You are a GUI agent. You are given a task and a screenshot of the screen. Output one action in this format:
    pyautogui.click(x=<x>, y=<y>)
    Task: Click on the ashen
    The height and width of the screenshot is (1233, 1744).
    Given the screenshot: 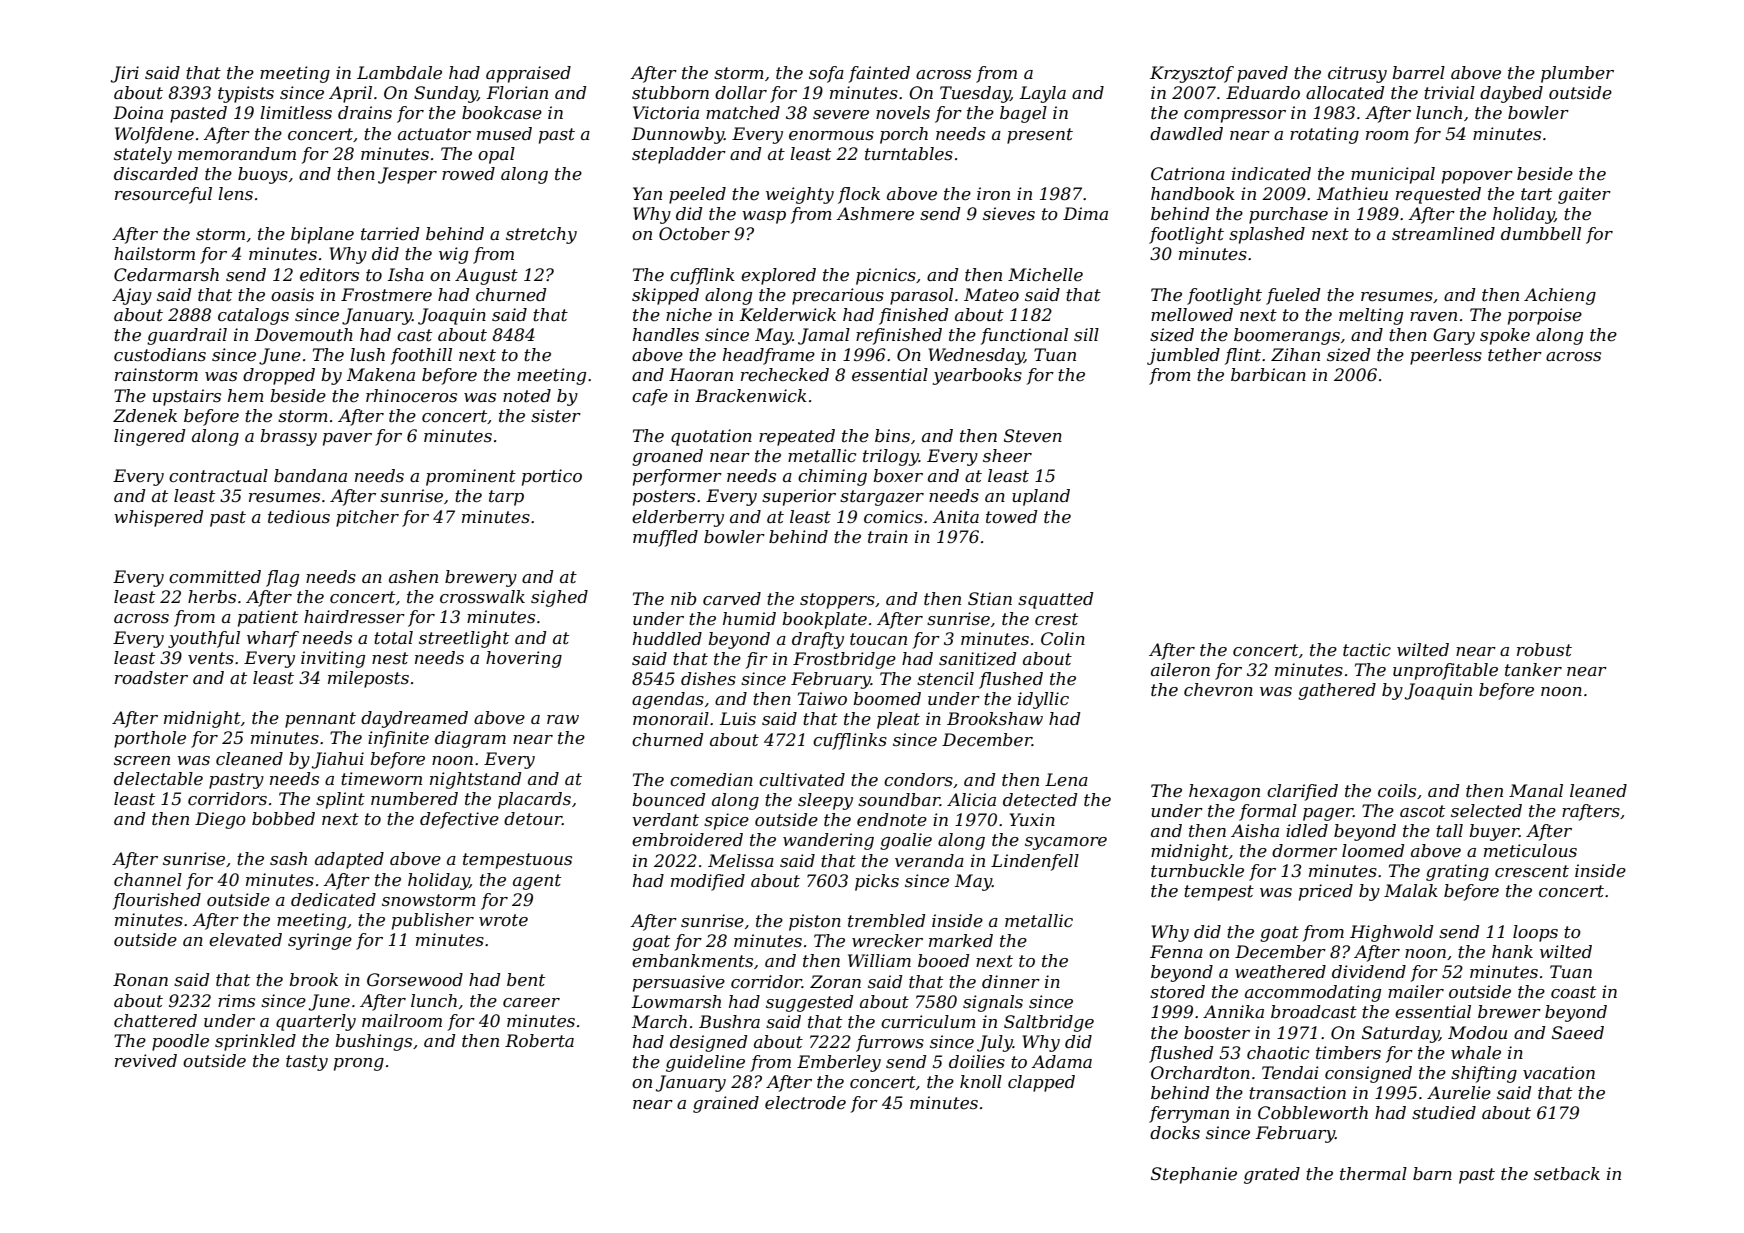 What is the action you would take?
    pyautogui.click(x=413, y=576)
